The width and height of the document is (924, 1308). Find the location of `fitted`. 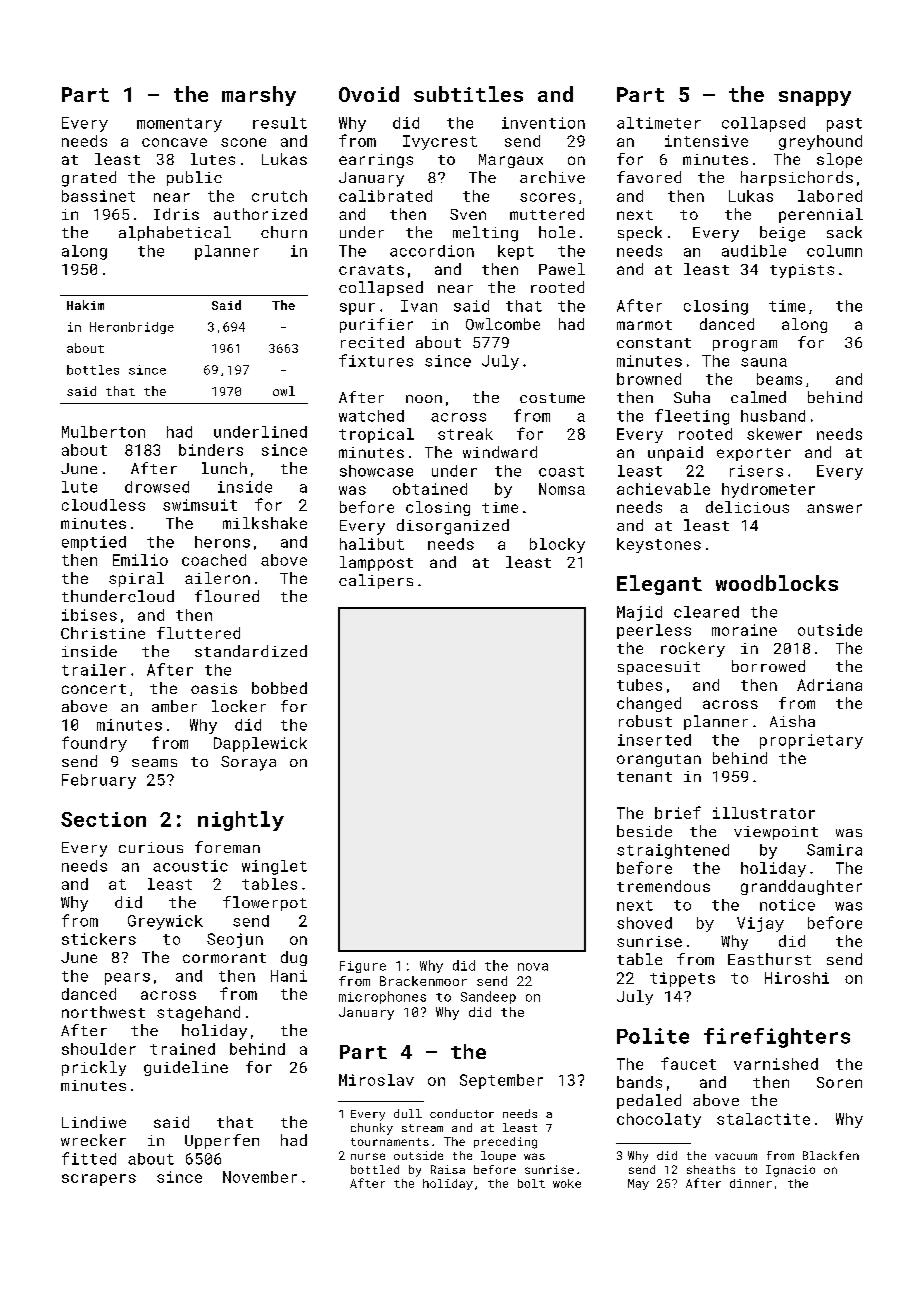

fitted is located at coordinates (89, 1158).
